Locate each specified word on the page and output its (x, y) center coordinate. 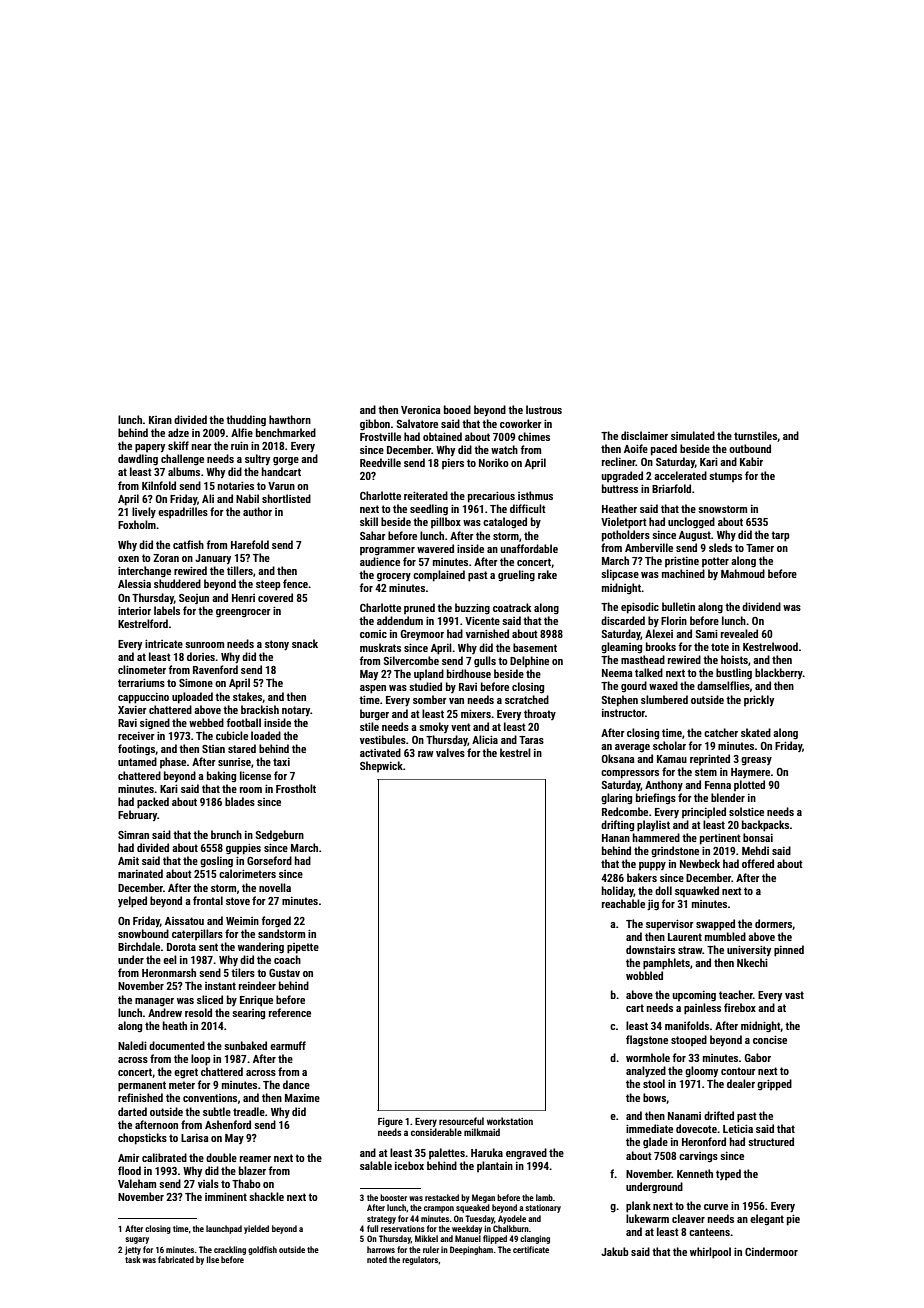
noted (377, 1259)
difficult (528, 508)
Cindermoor (771, 1251)
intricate (164, 644)
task (133, 1259)
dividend (761, 606)
